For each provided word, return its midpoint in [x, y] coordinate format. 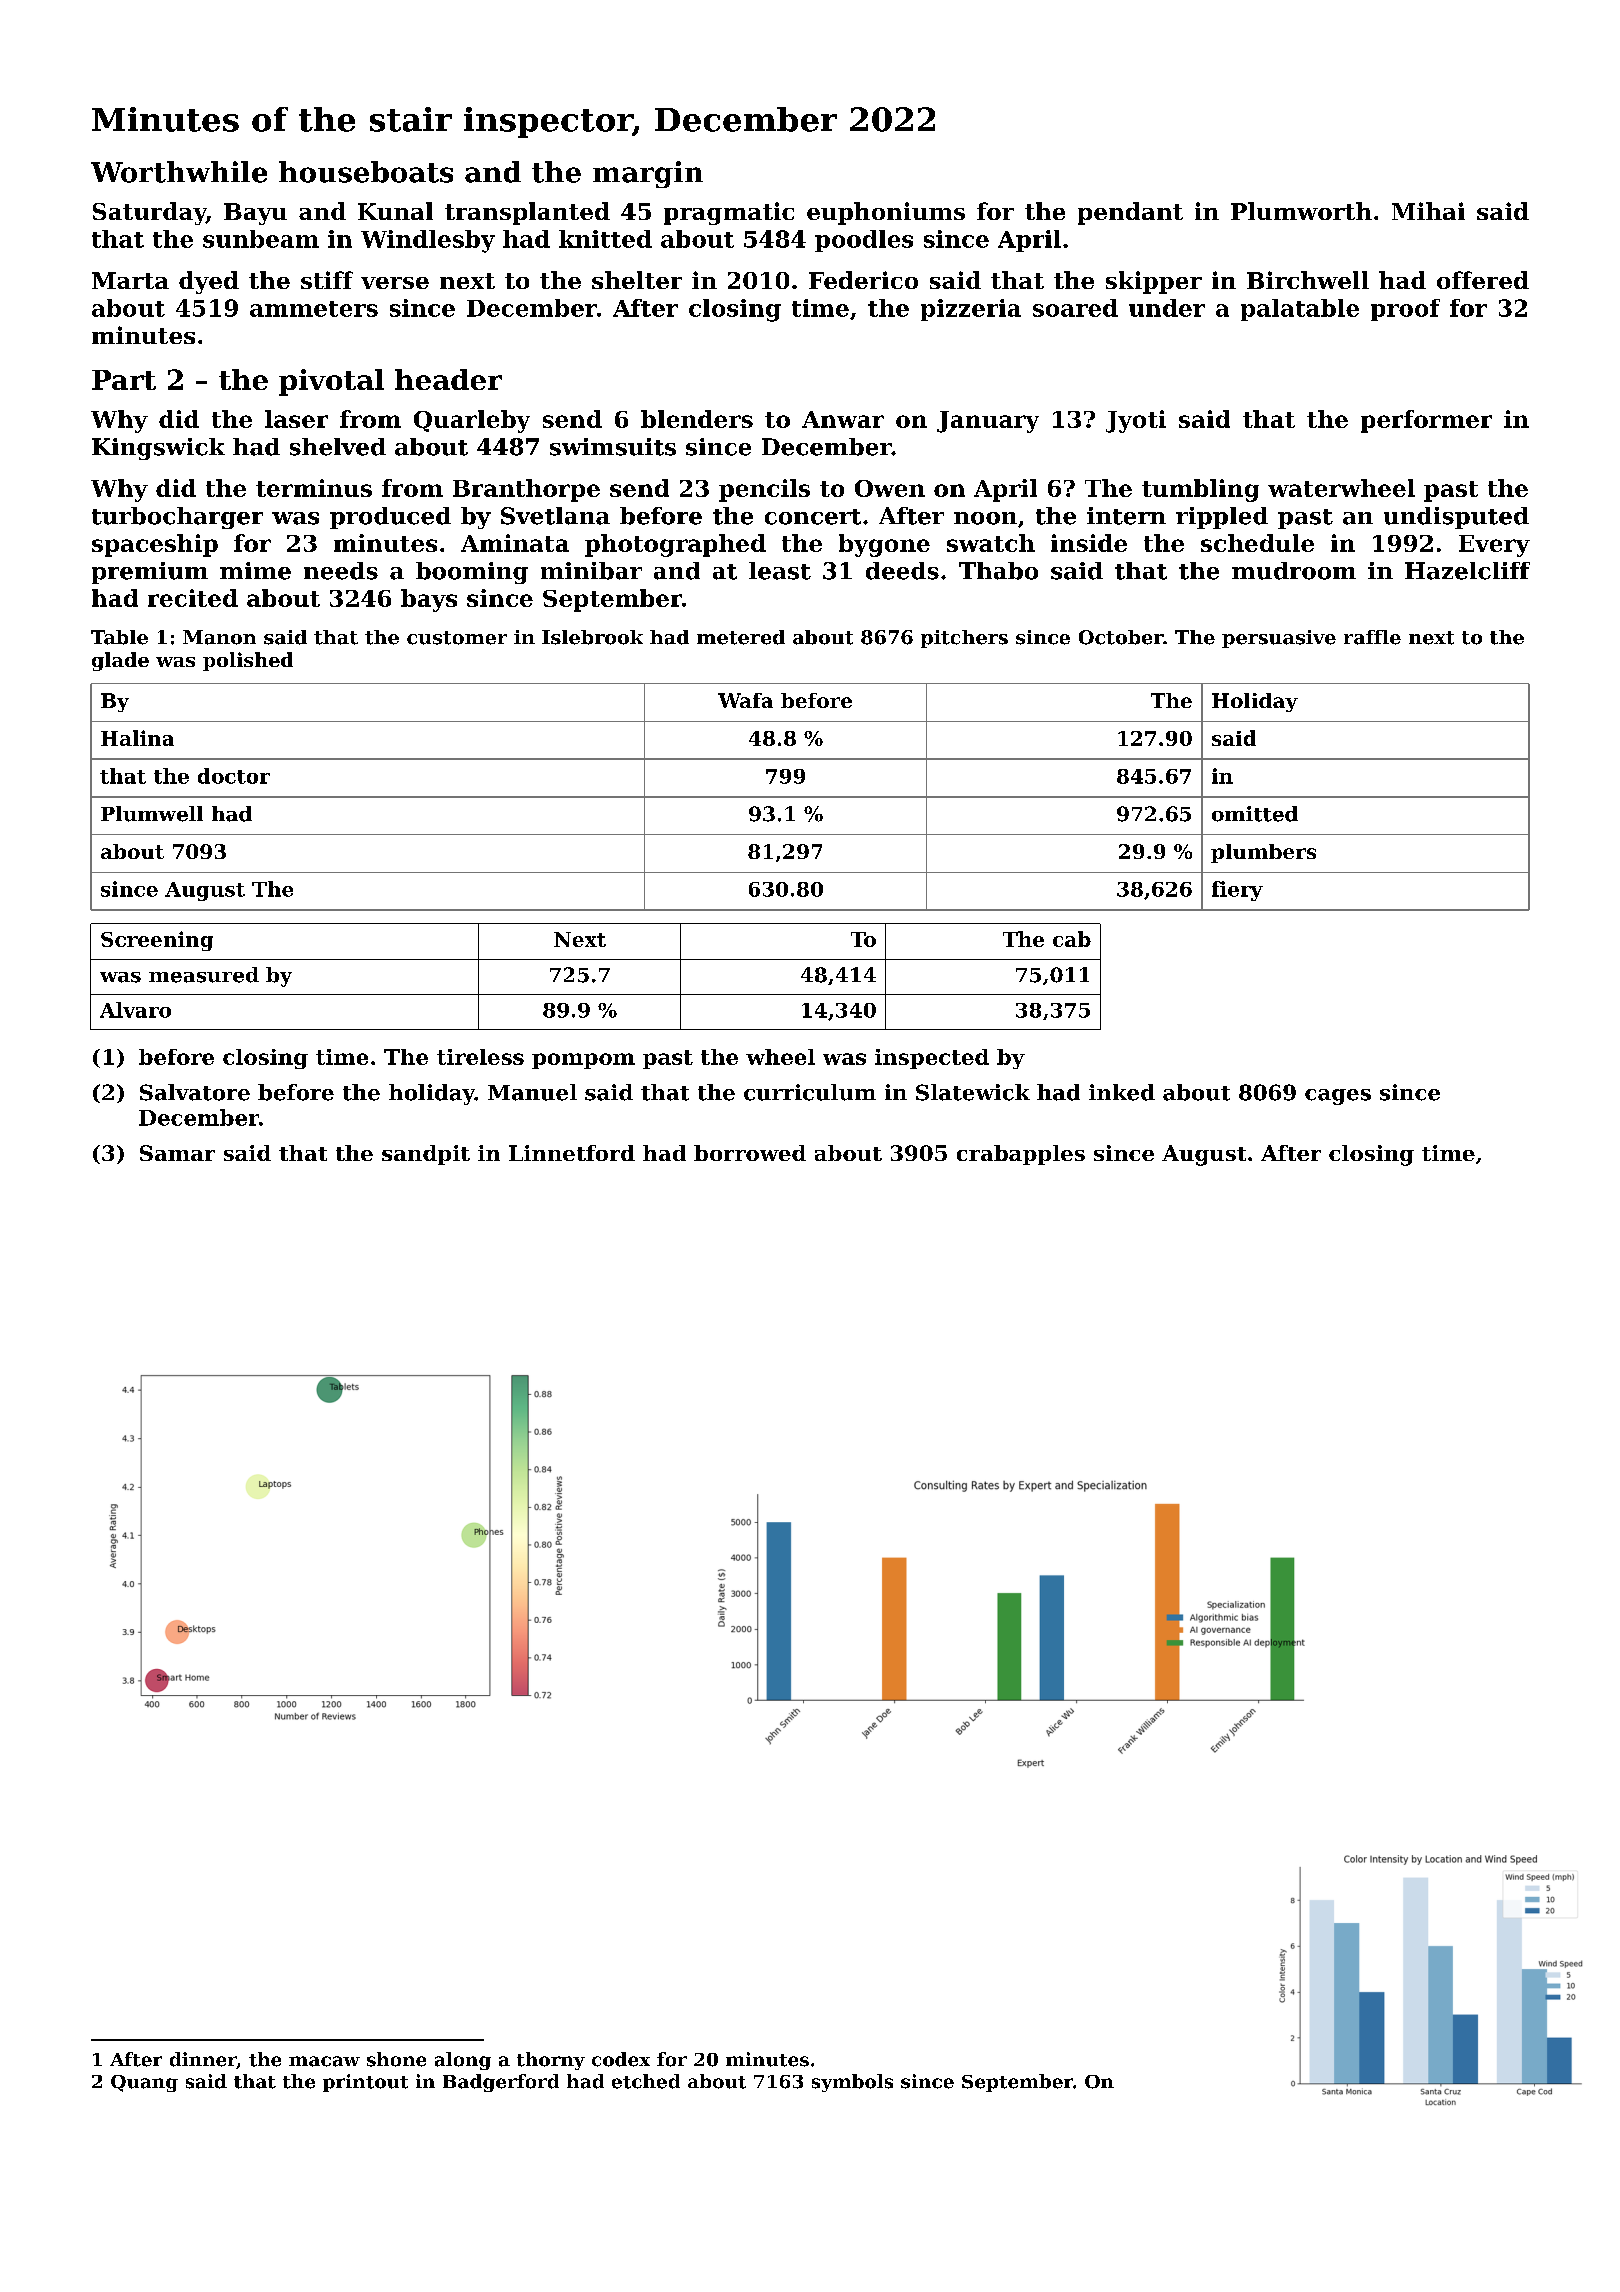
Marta [130, 280]
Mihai [1428, 211]
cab [1072, 939]
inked [1122, 1092]
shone [396, 2059]
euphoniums [886, 213]
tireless [480, 1057]
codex [621, 2059]
